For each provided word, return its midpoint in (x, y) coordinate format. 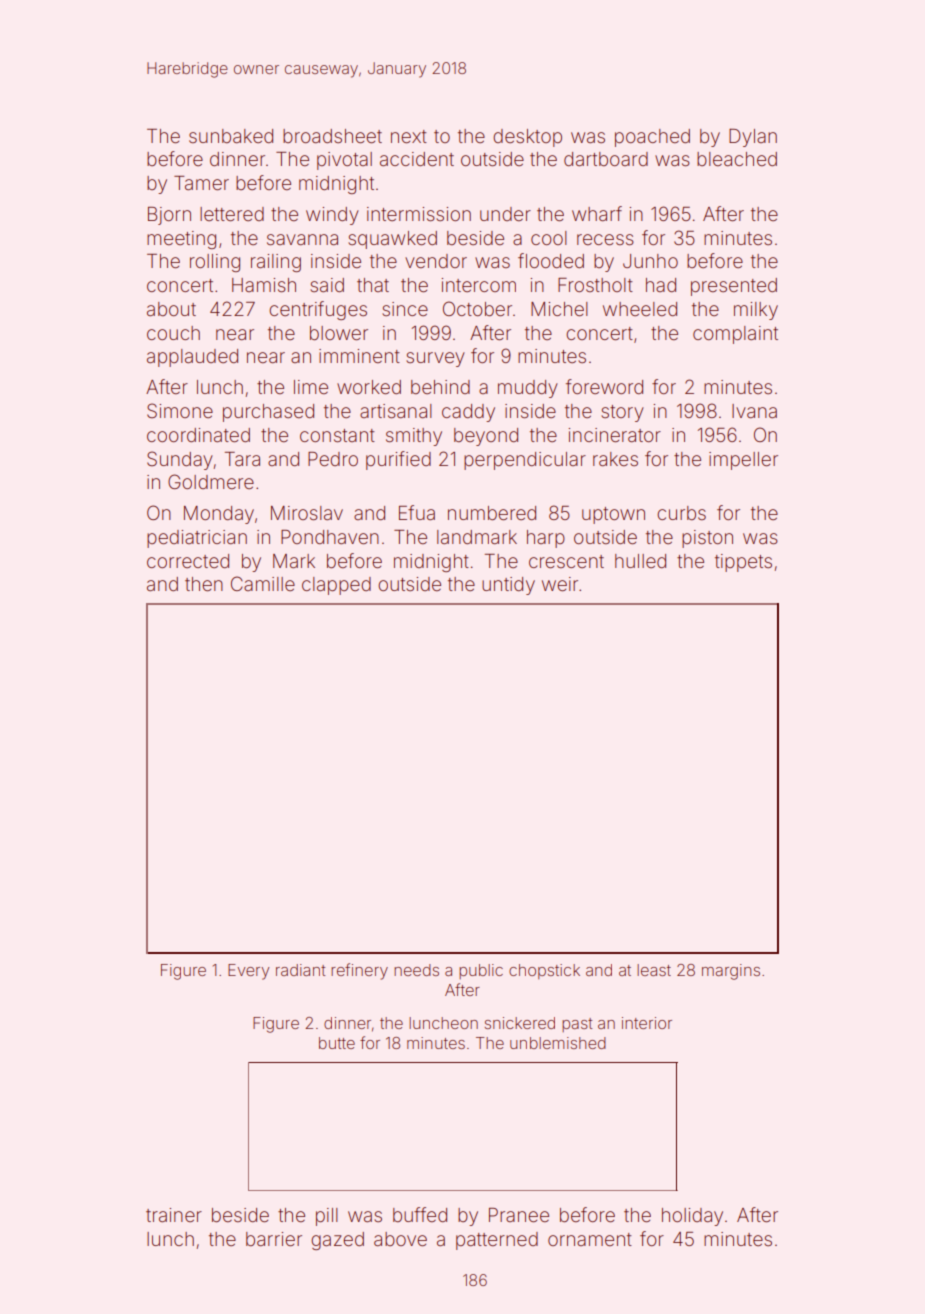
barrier (274, 1239)
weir (560, 584)
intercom (478, 285)
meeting (181, 240)
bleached (737, 159)
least (654, 970)
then (204, 584)
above (400, 1239)
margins (731, 972)
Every (248, 972)
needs (416, 970)
